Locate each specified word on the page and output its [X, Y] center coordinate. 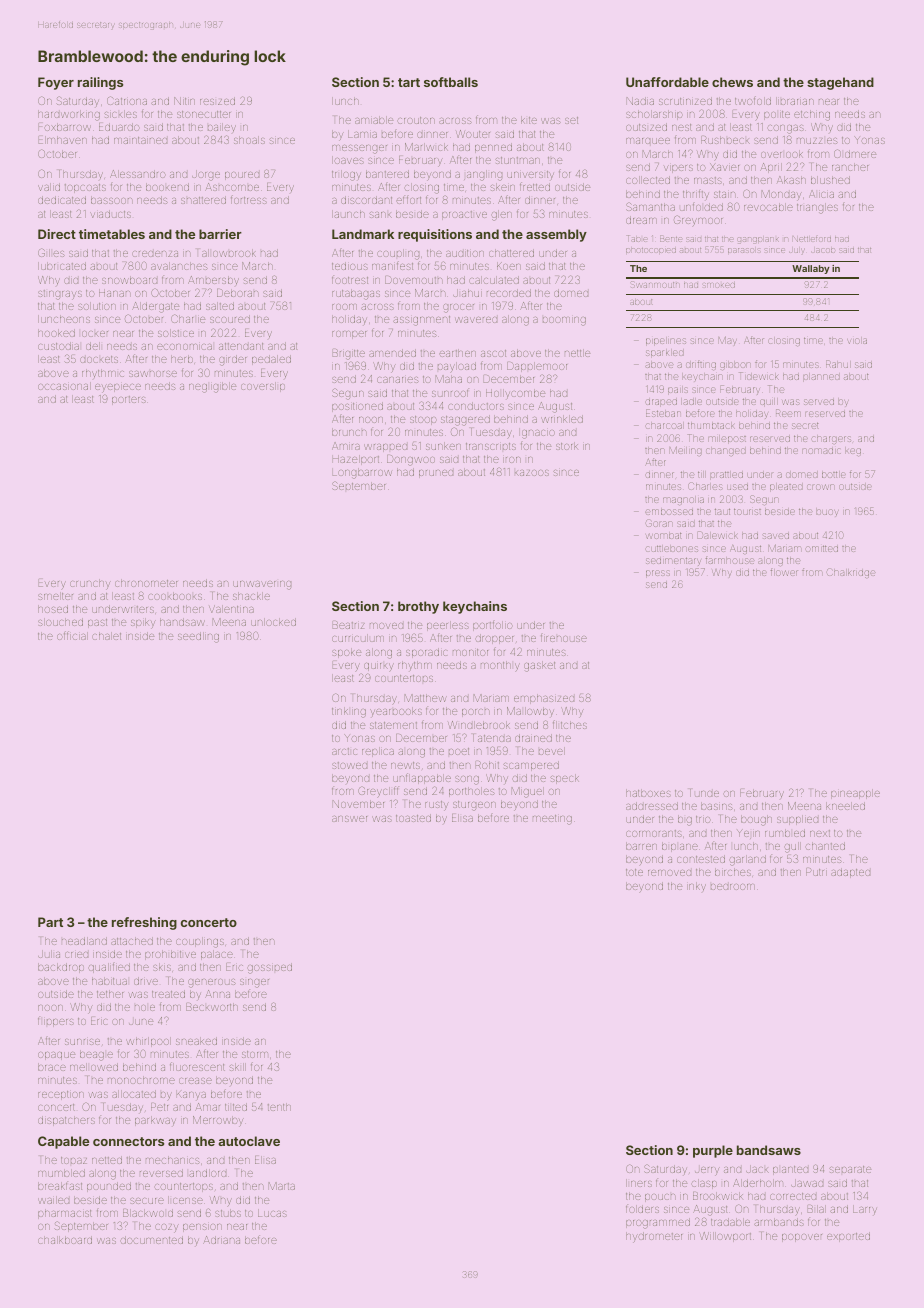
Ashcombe [232, 187]
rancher [850, 167]
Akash [791, 180]
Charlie [188, 318]
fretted [535, 186]
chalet [106, 636]
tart [409, 82]
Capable [63, 1142]
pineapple [855, 794]
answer [349, 819]
